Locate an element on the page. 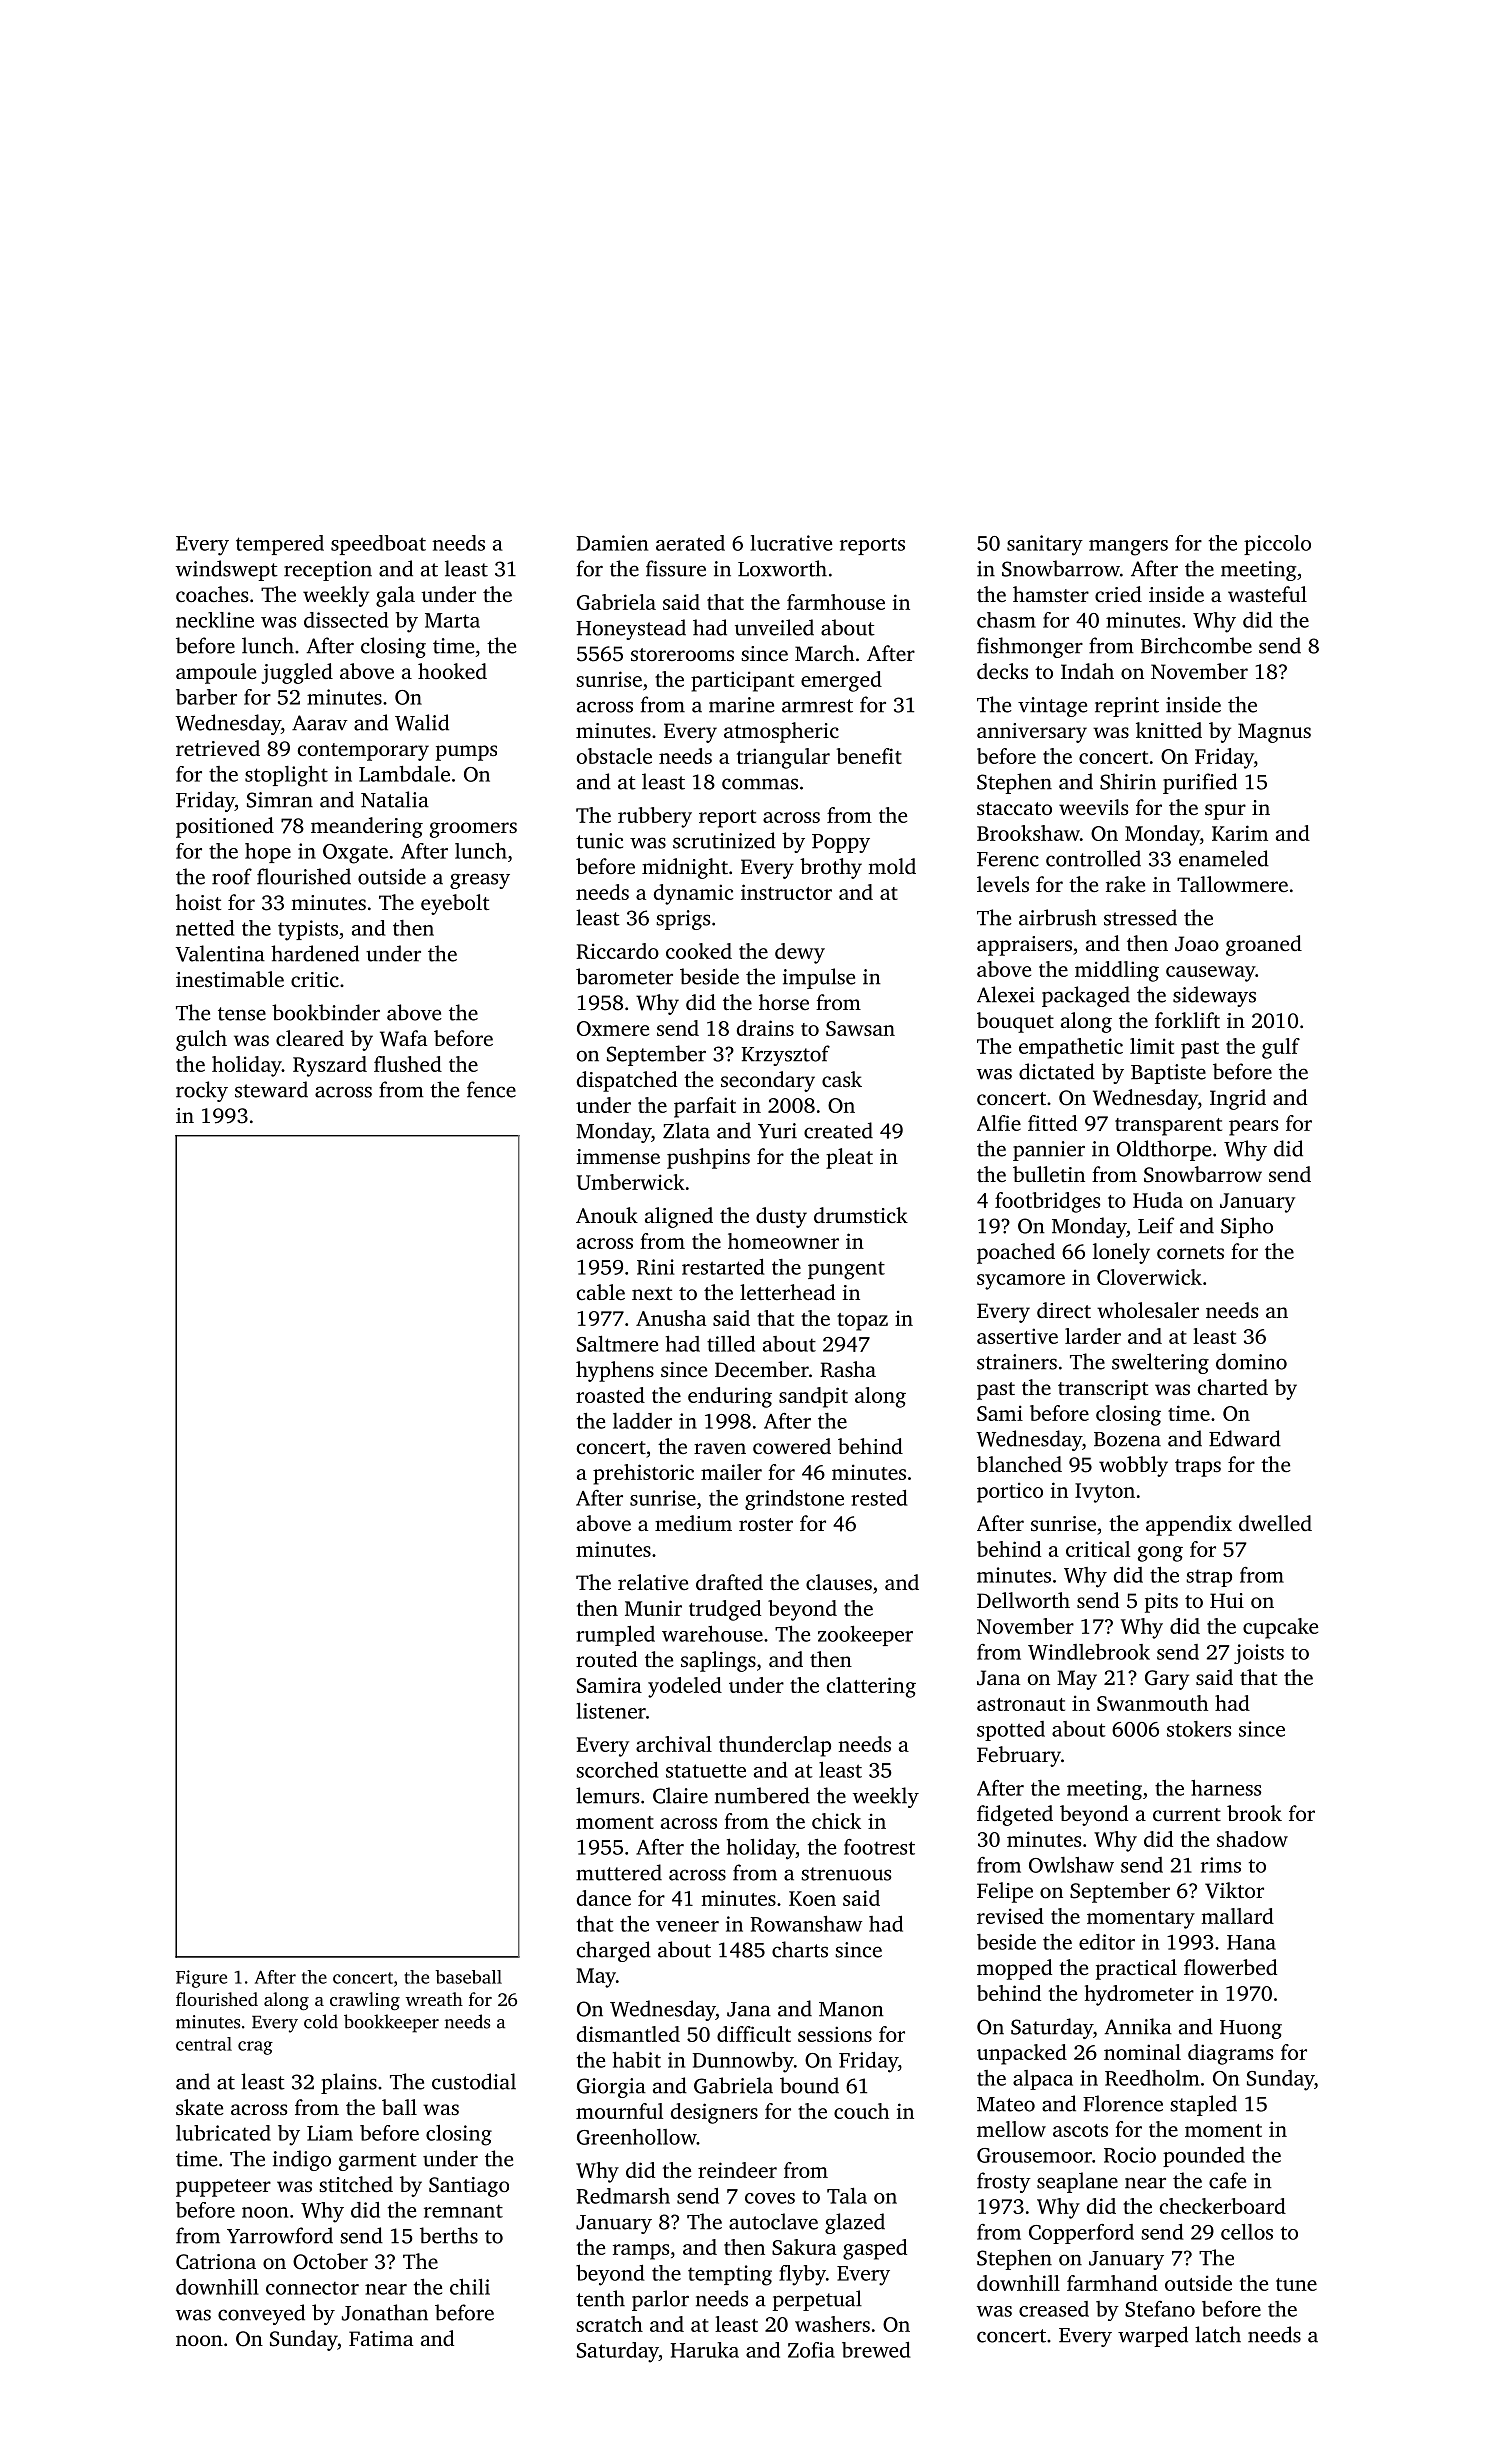 The image size is (1496, 2464). cold is located at coordinates (321, 2021).
